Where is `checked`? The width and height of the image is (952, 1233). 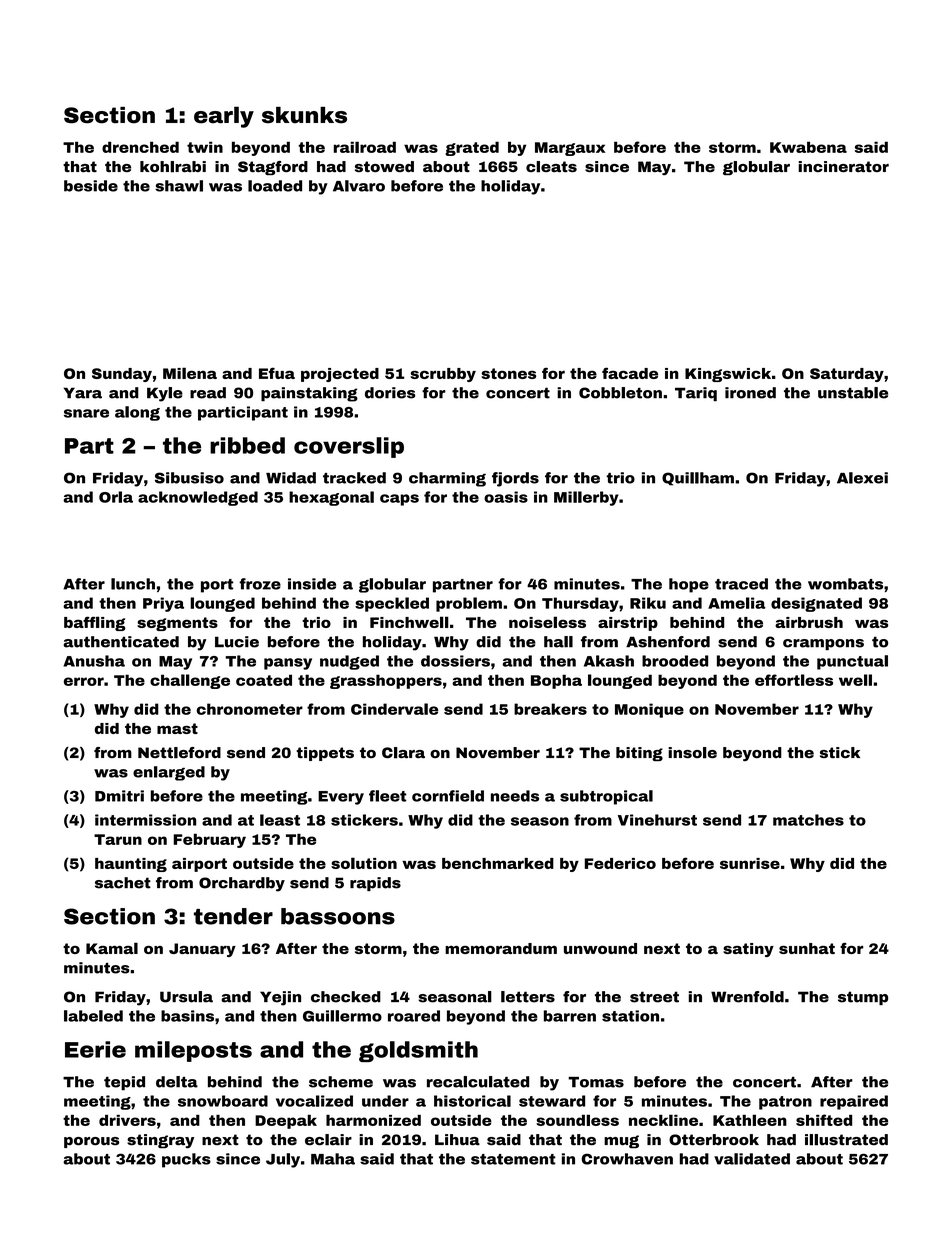
checked is located at coordinates (346, 997).
